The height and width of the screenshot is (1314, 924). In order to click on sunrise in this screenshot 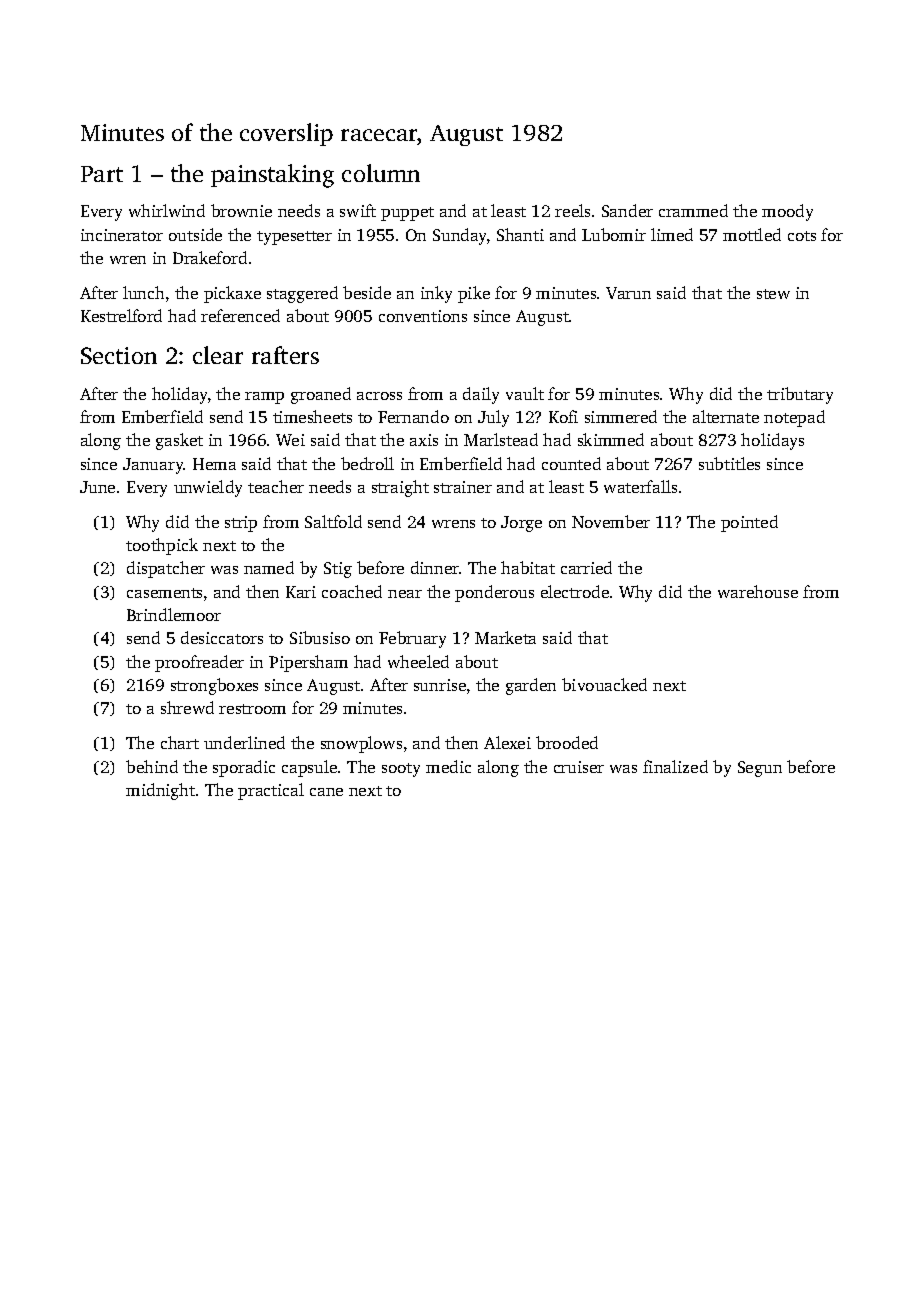, I will do `click(440, 685)`.
